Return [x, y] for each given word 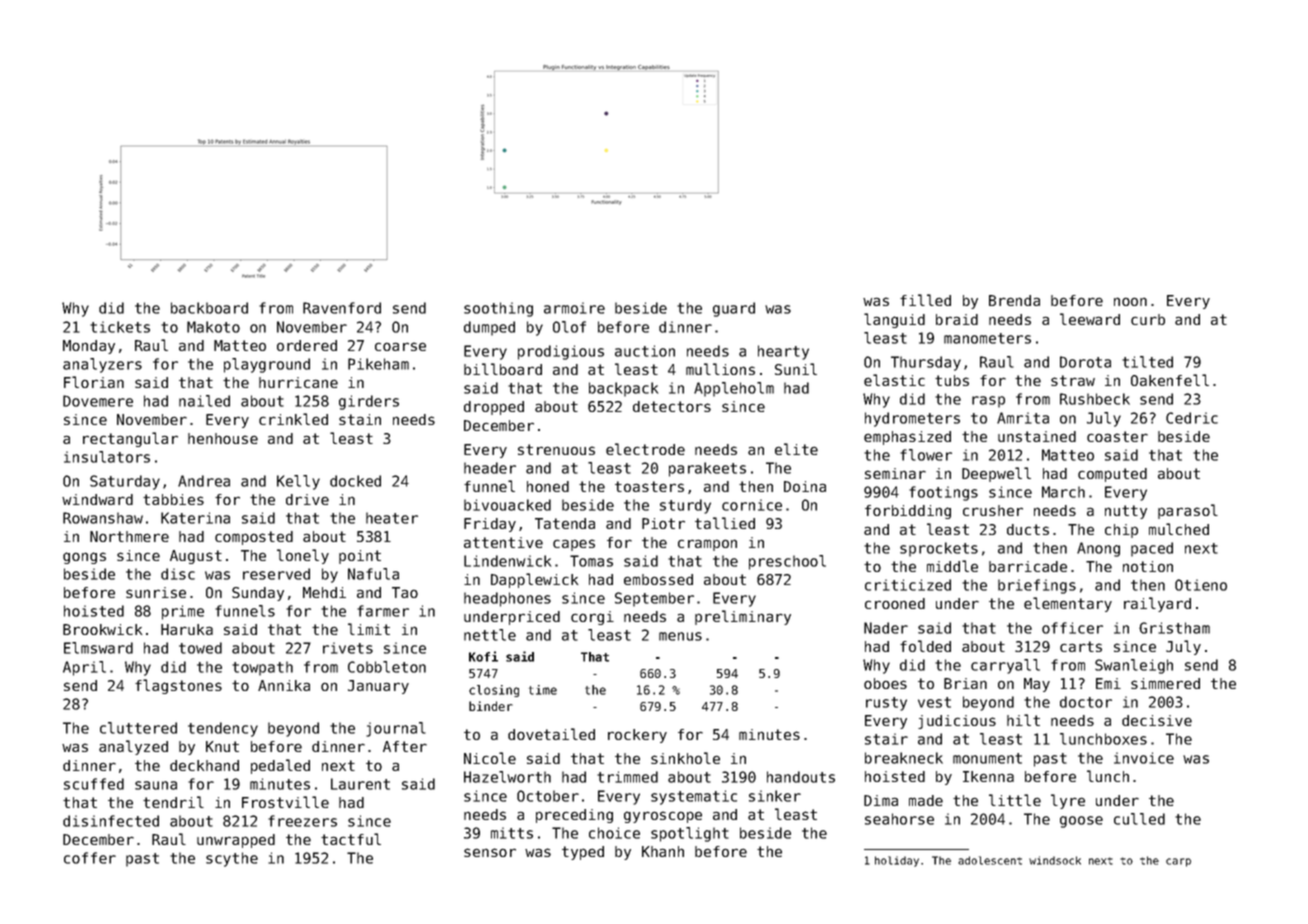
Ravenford [342, 308]
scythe [232, 859]
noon [1130, 301]
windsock [1055, 860]
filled [925, 300]
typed [583, 853]
